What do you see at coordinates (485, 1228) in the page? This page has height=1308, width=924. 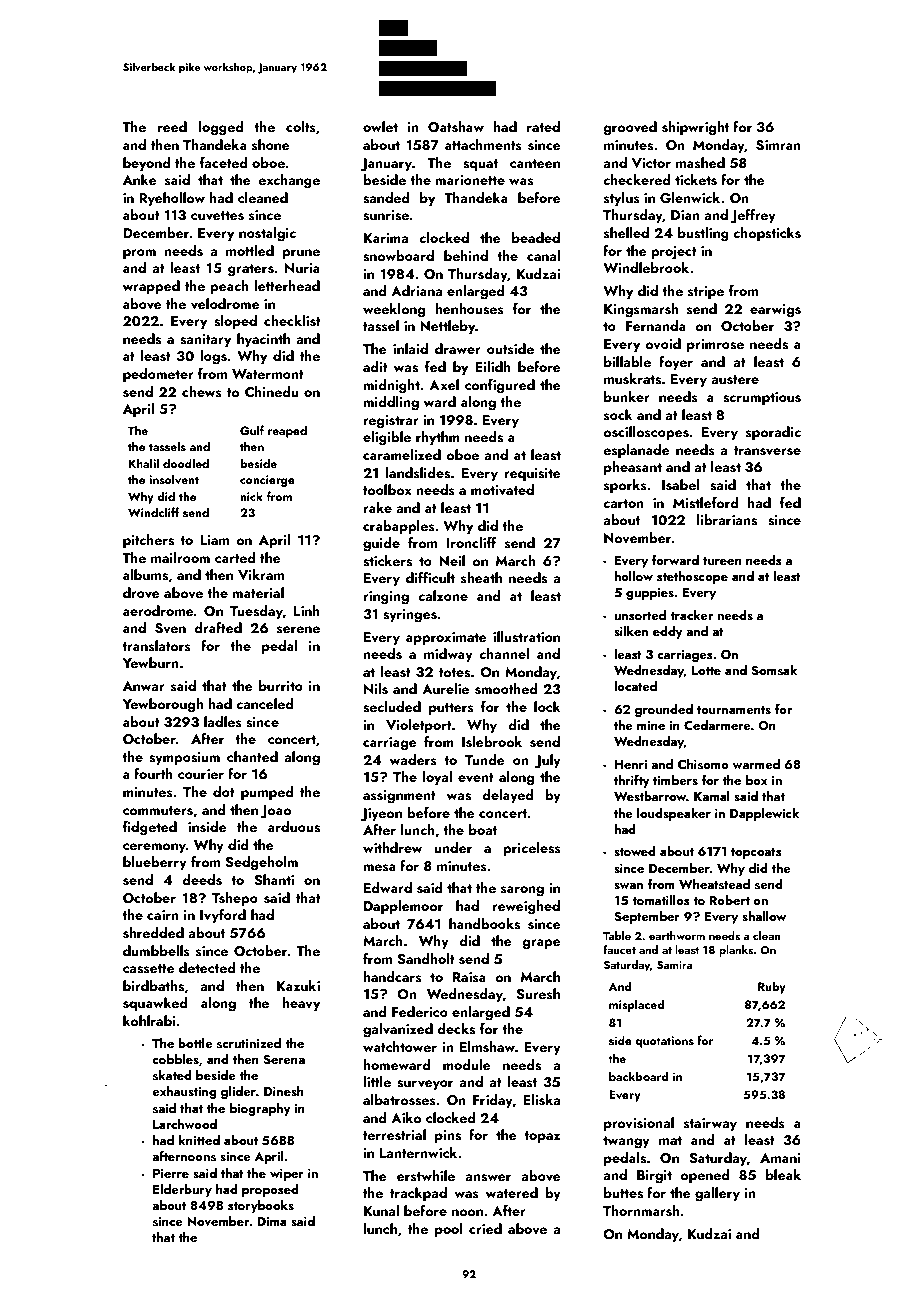 I see `cried` at bounding box center [485, 1228].
